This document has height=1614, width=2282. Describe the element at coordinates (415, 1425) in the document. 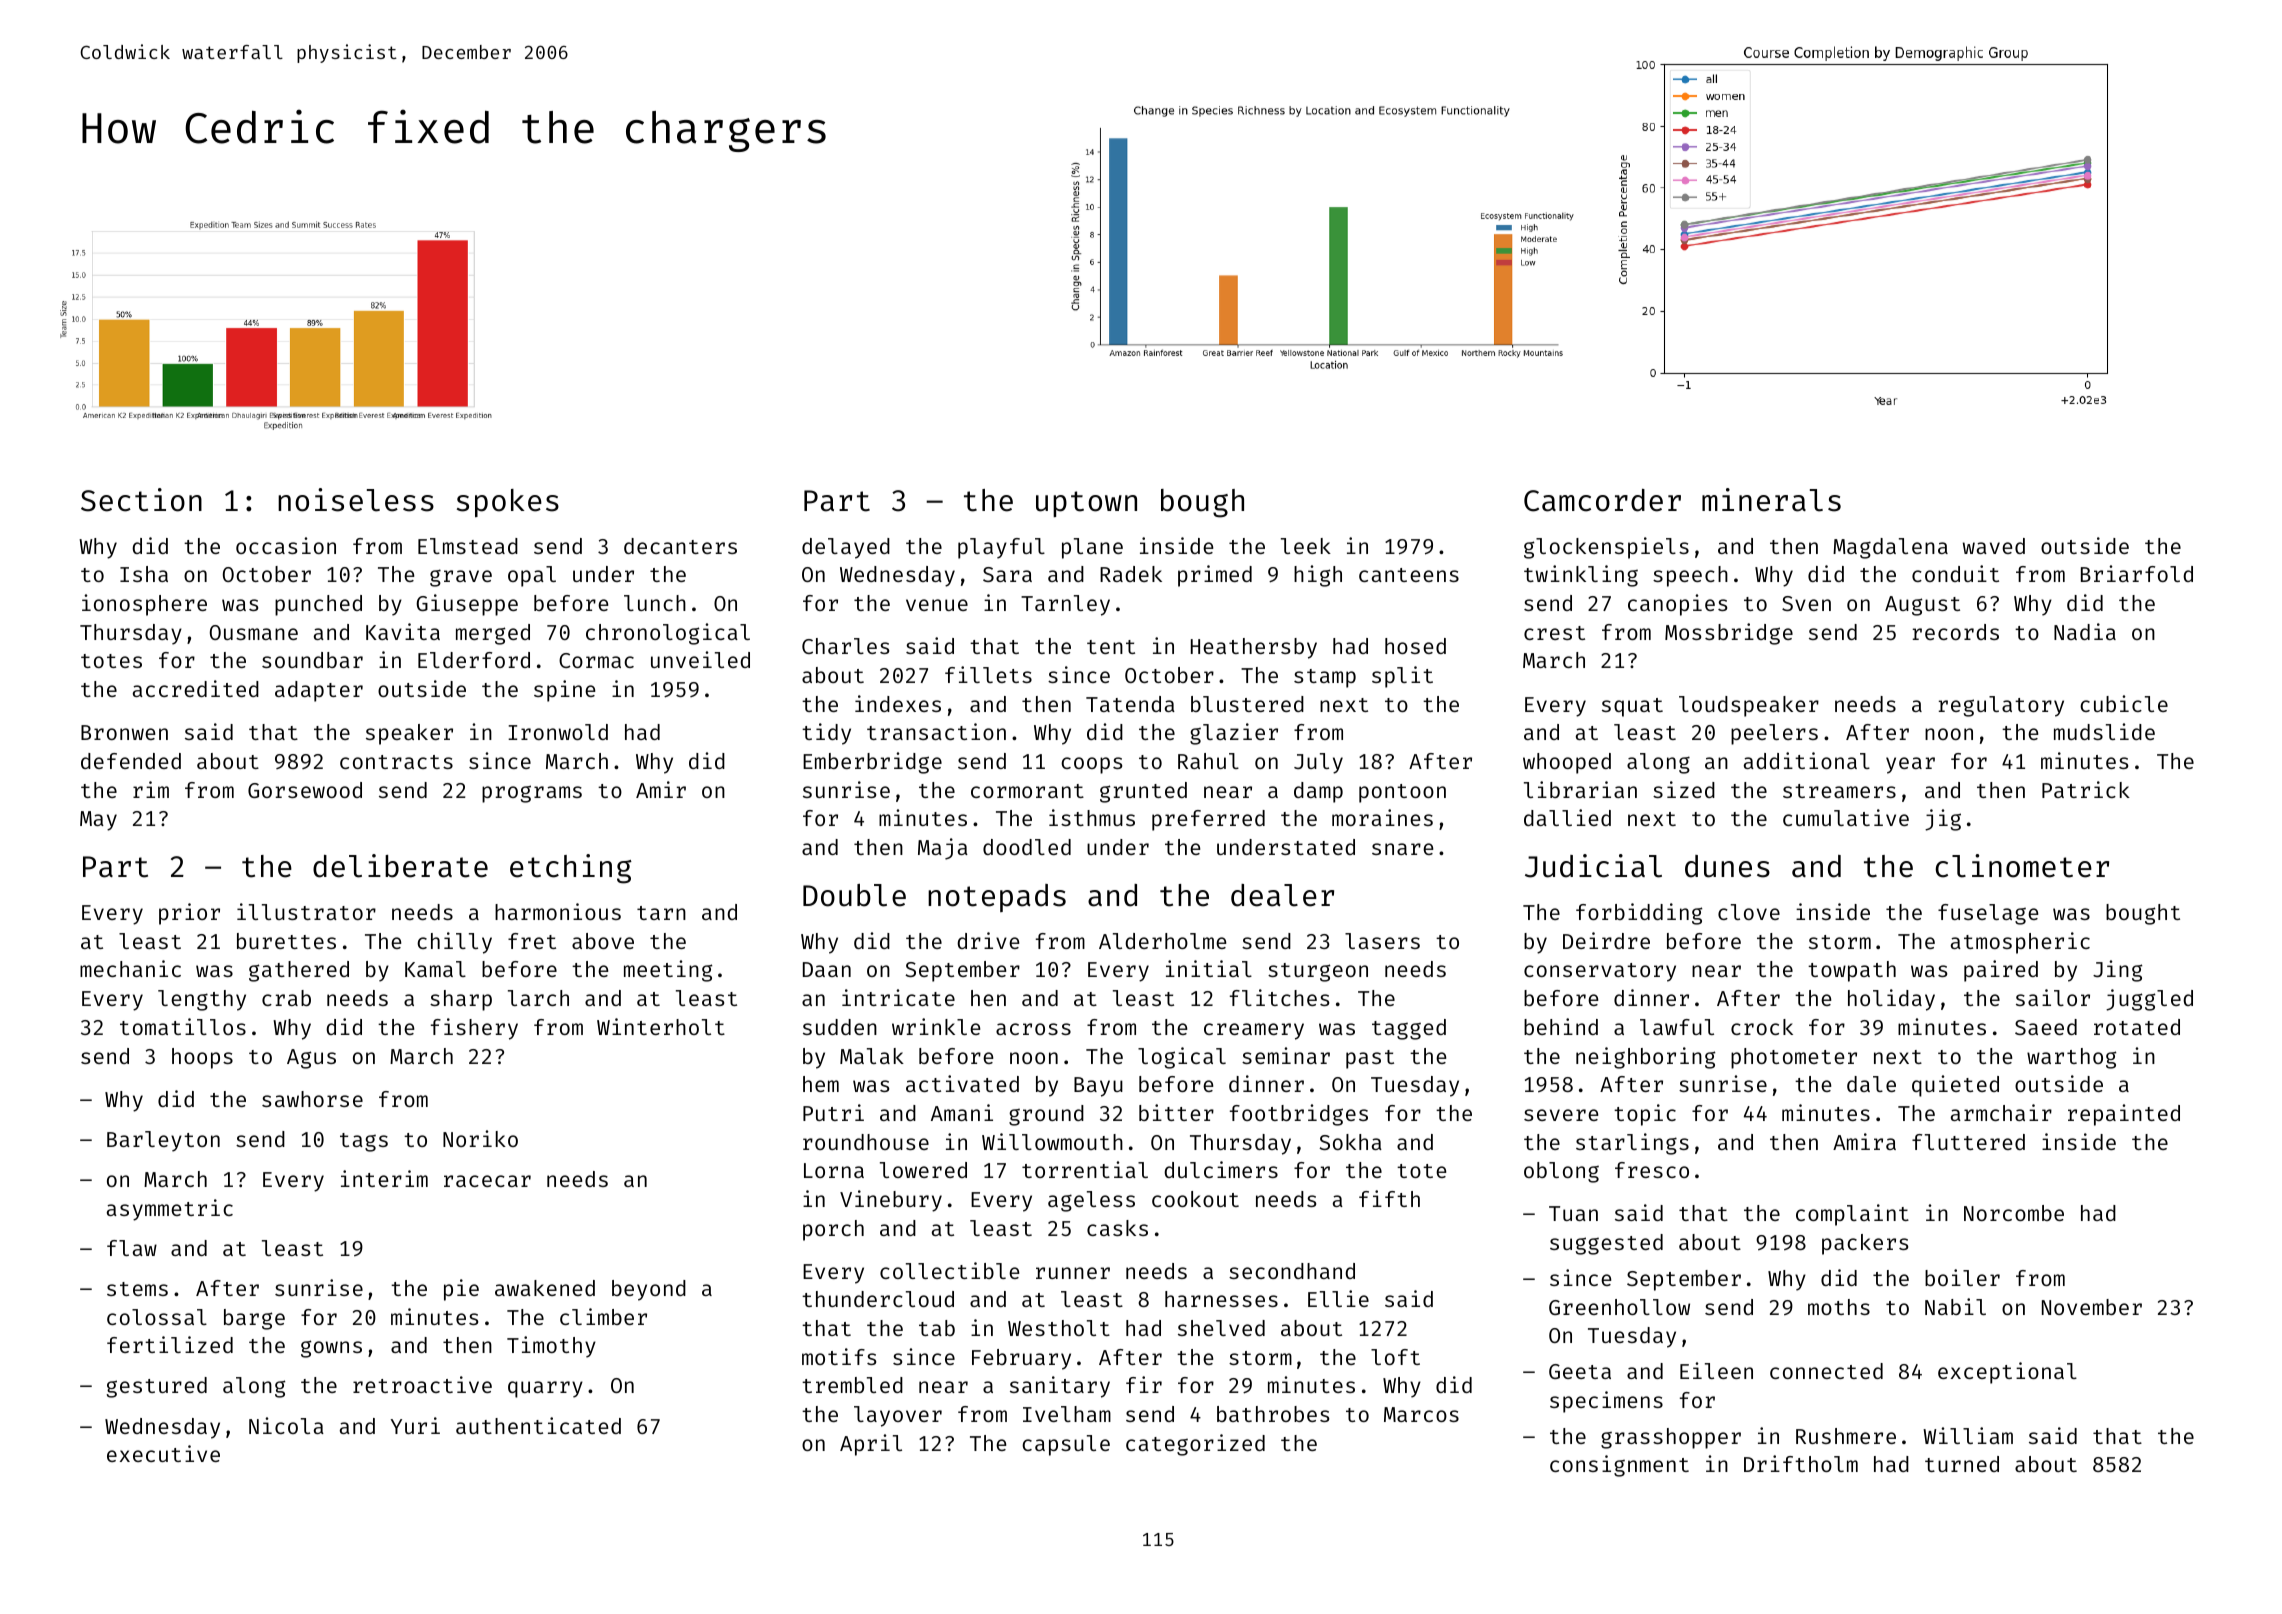

I see `Yuri` at that location.
